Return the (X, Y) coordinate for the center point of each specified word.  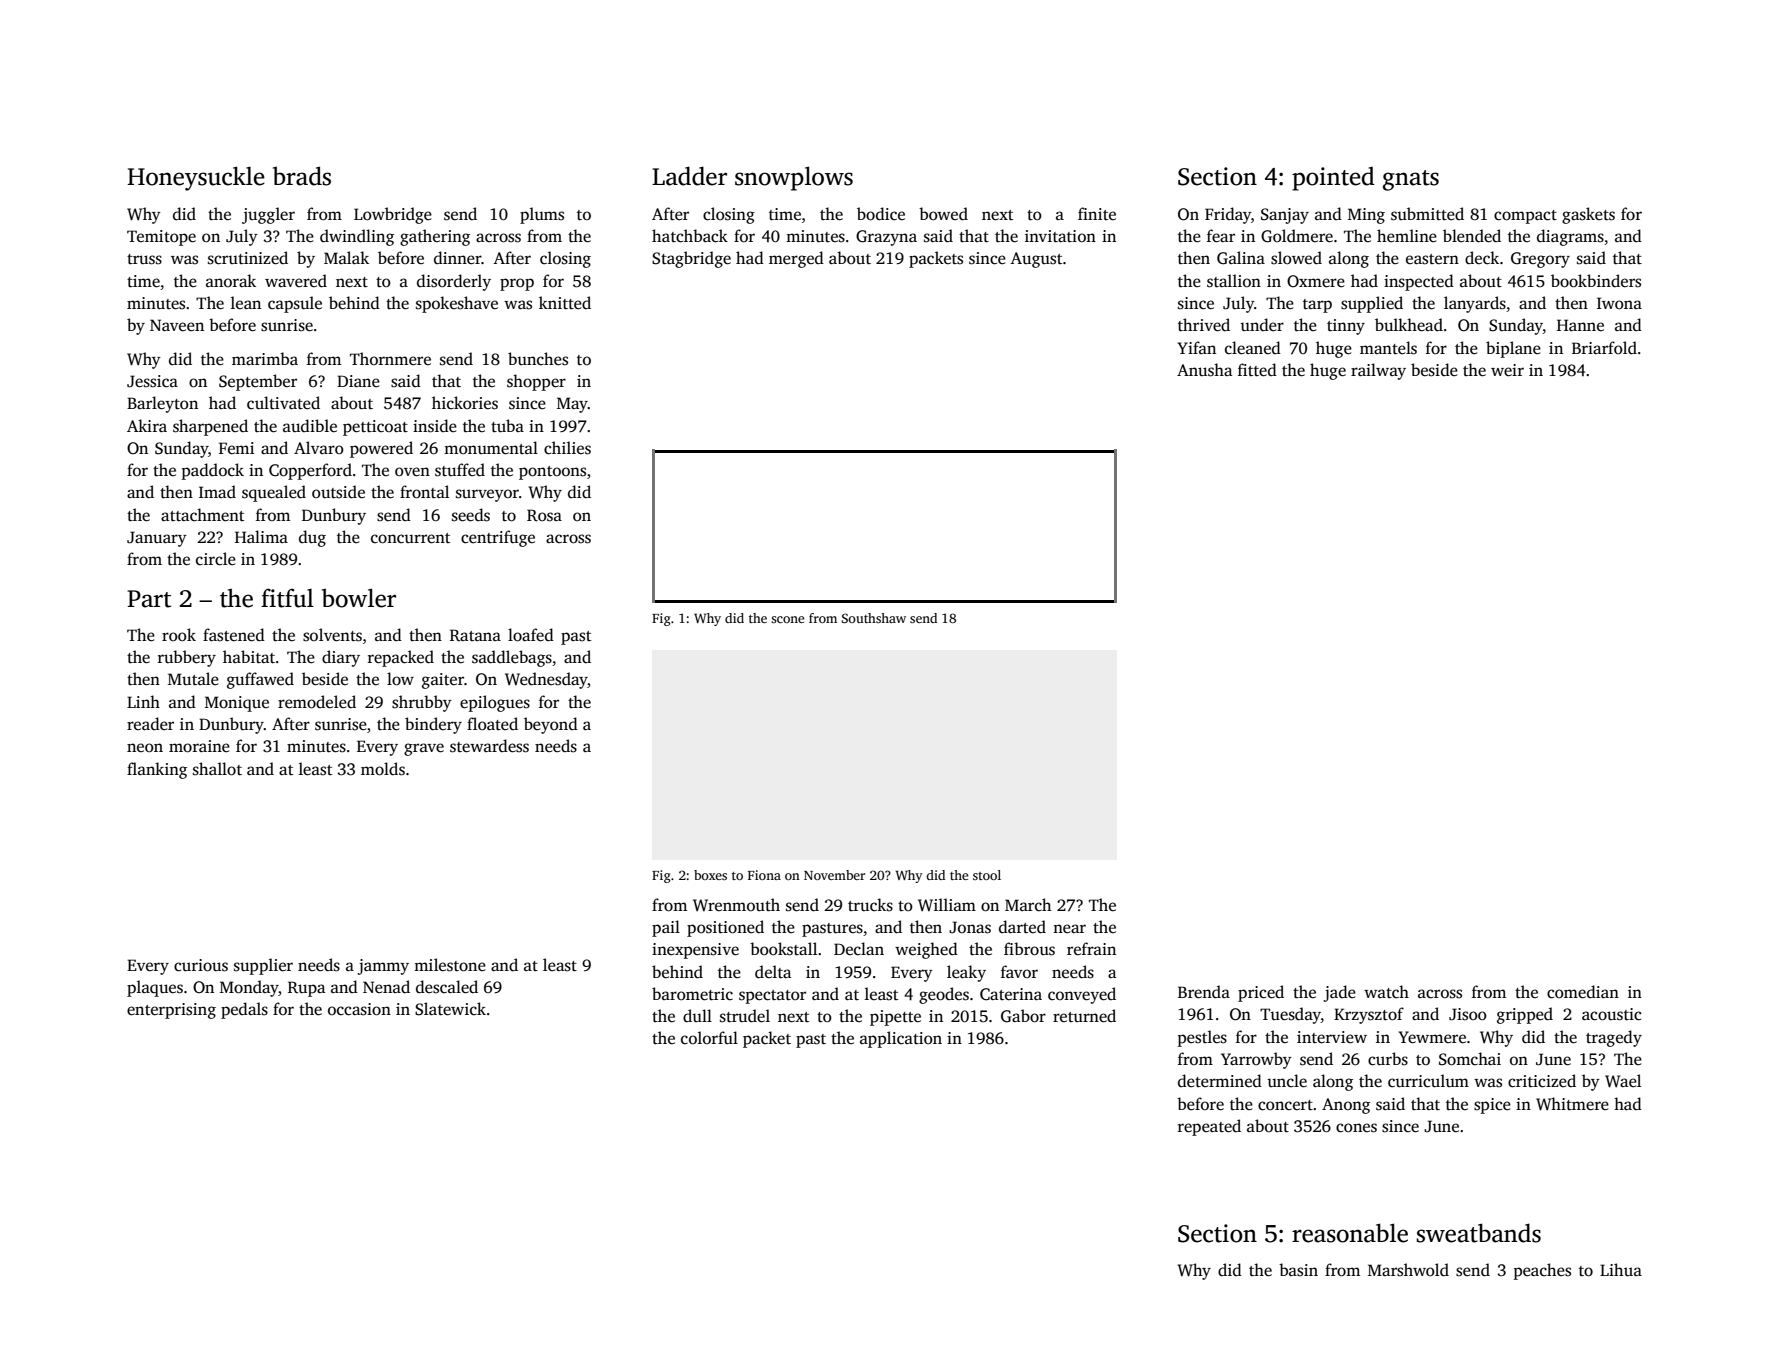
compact (1525, 217)
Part (149, 599)
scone (787, 619)
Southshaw (874, 618)
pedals (244, 1010)
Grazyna (886, 238)
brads (302, 176)
